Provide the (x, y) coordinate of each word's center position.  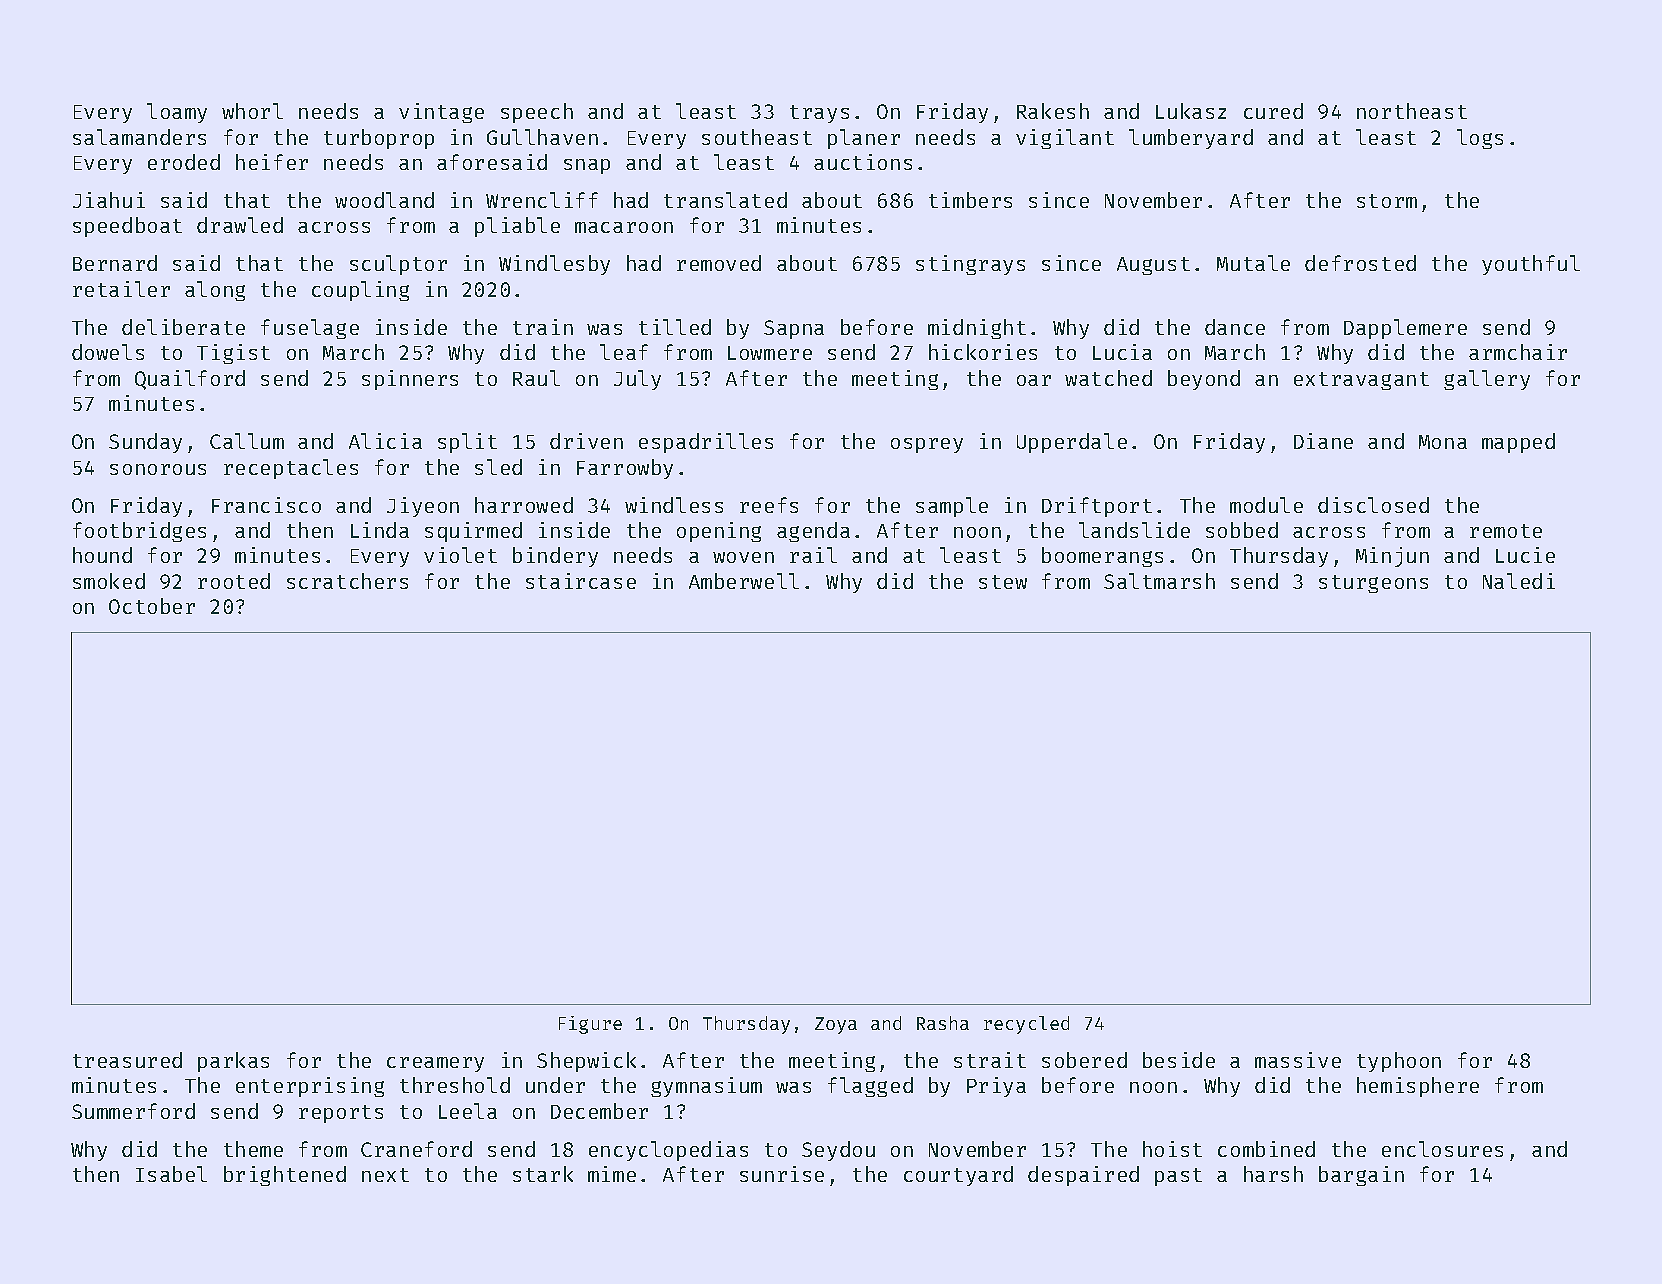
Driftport (1097, 507)
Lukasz (1191, 111)
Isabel (171, 1174)
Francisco (266, 505)
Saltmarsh (1159, 581)
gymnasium (706, 1087)
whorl (252, 111)
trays (819, 114)
